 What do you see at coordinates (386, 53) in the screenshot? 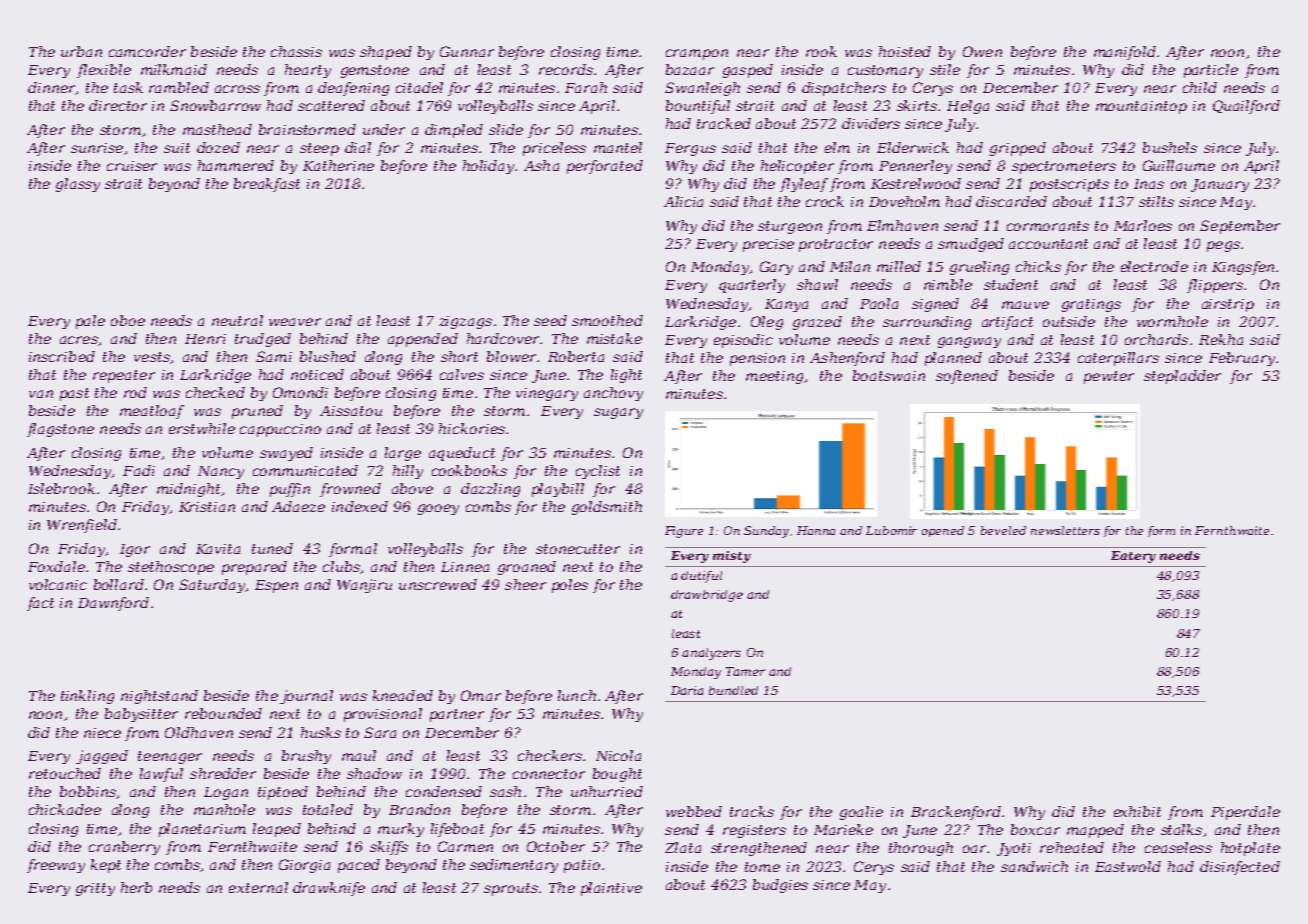
I see `shaped` at bounding box center [386, 53].
